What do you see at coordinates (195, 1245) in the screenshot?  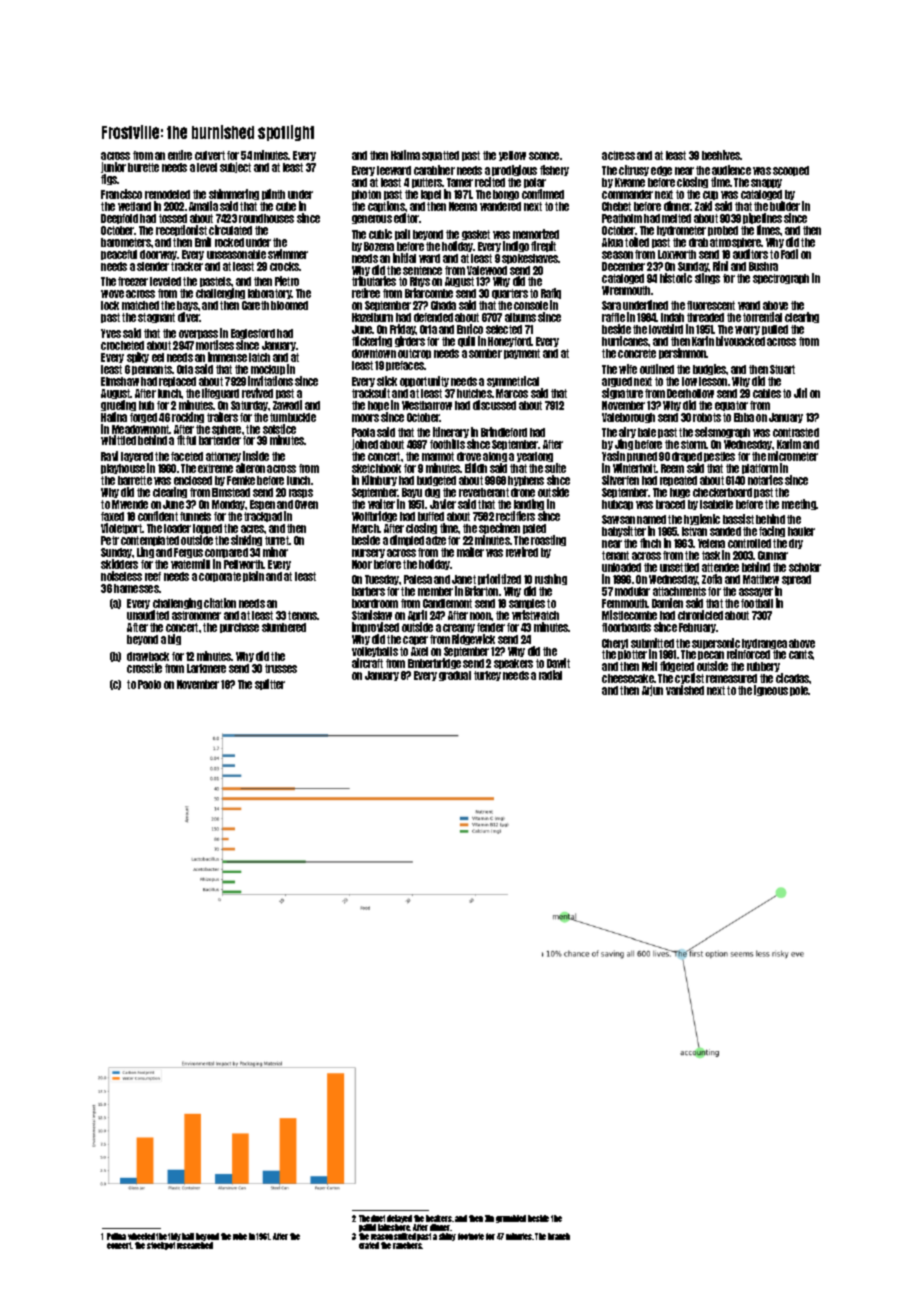 I see `researched` at bounding box center [195, 1245].
